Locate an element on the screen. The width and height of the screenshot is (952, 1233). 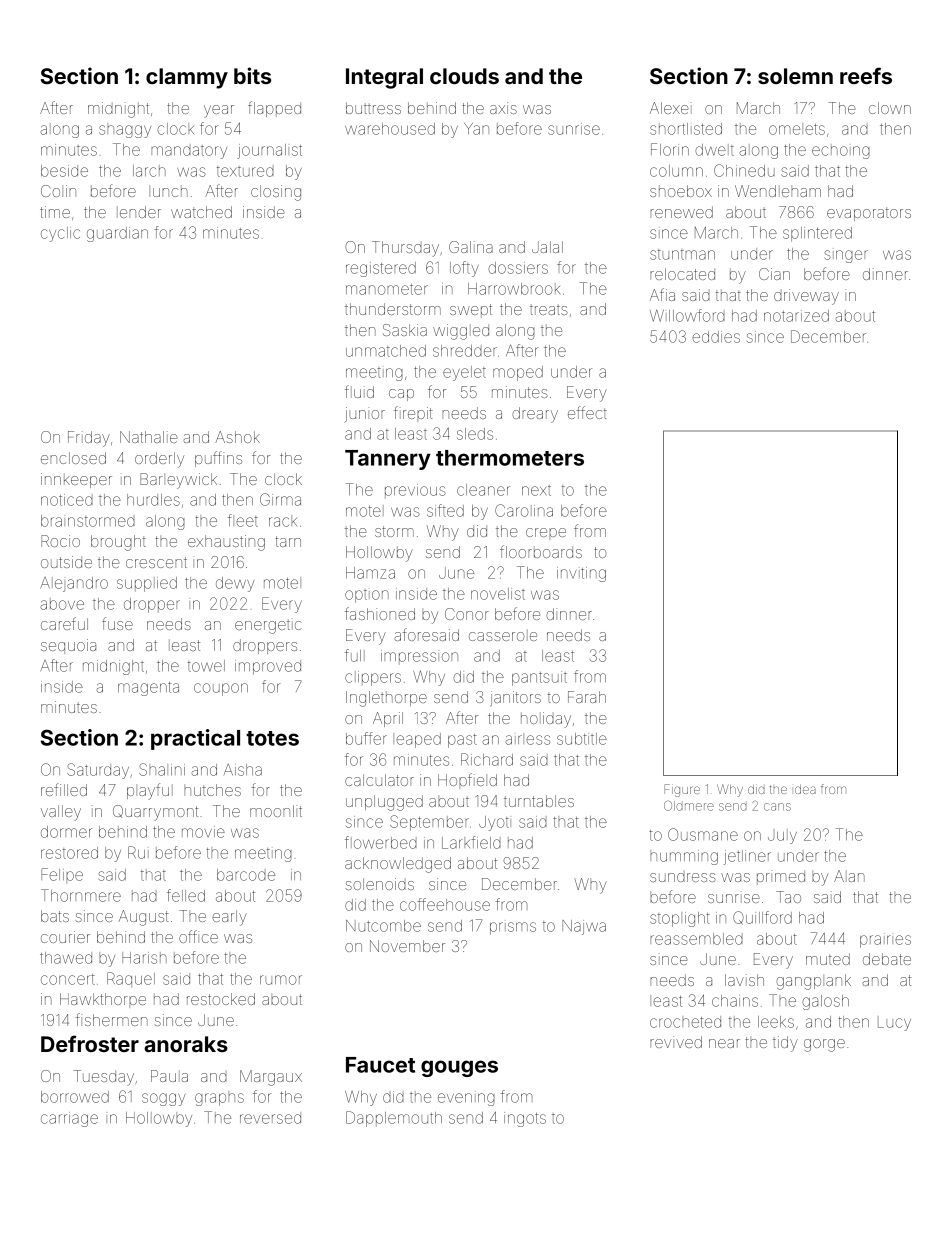
inviting is located at coordinates (581, 574).
